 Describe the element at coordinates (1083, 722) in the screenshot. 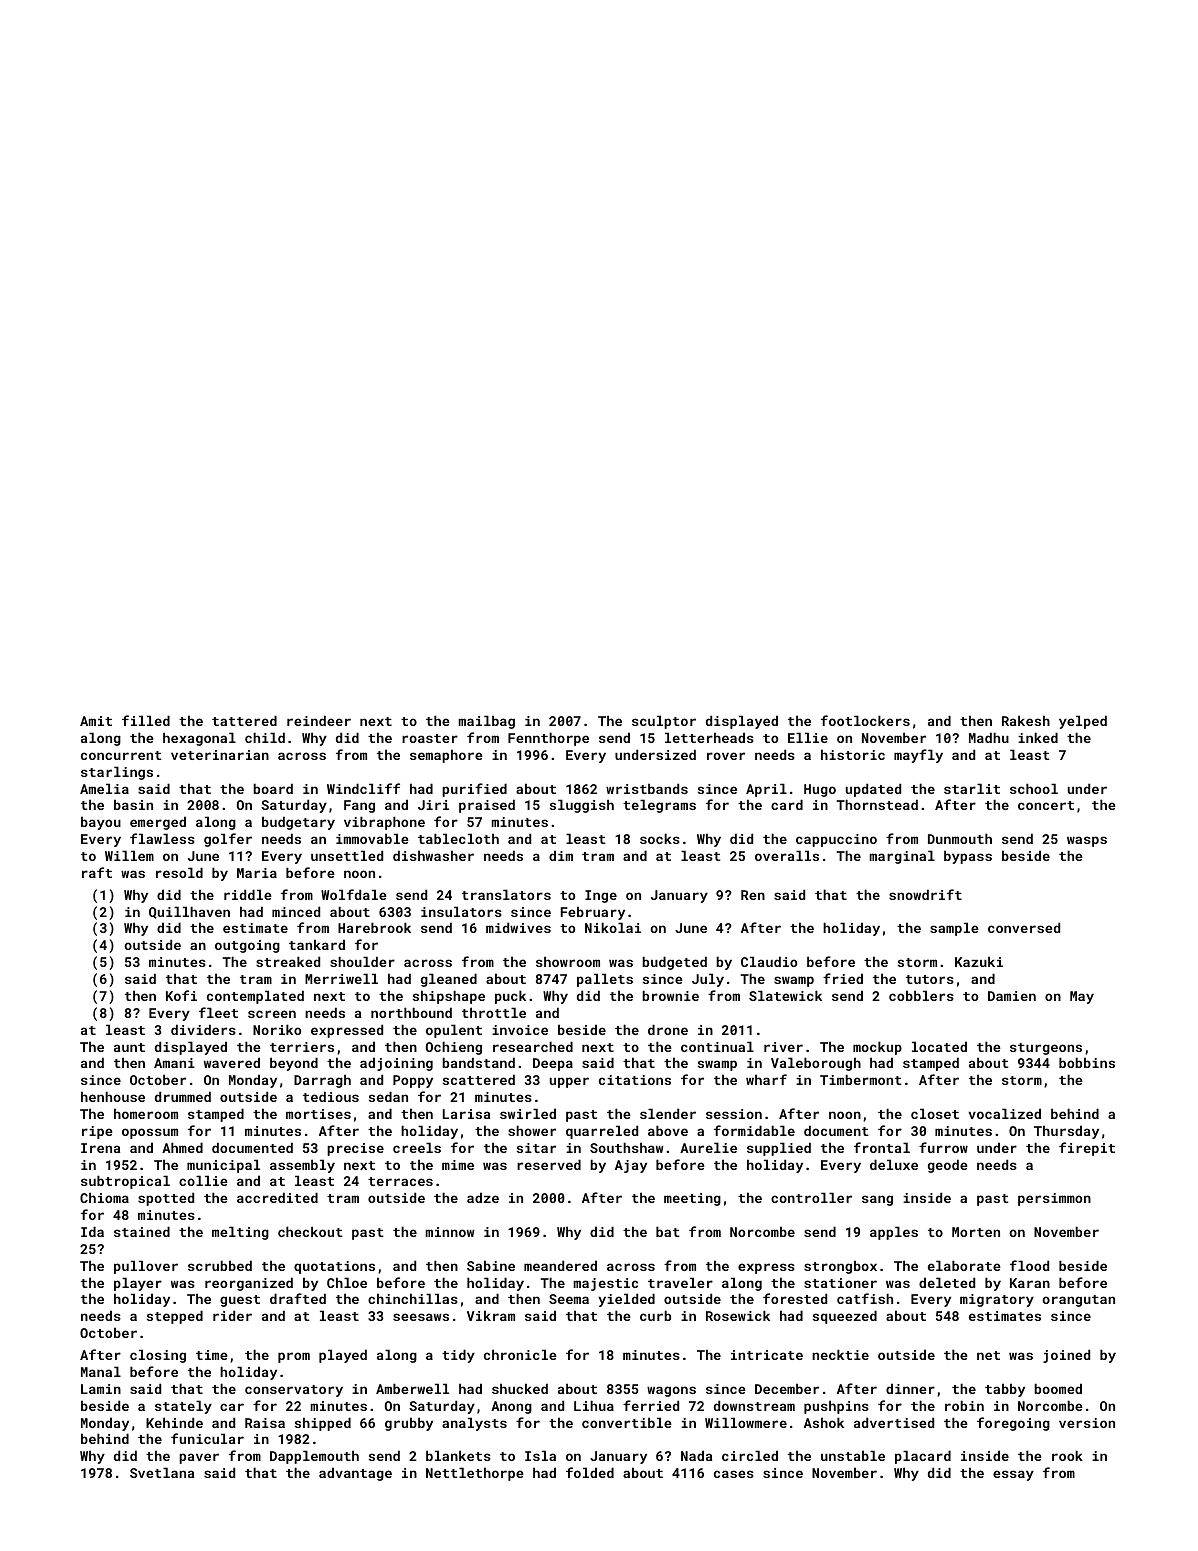

I see `yelped` at that location.
